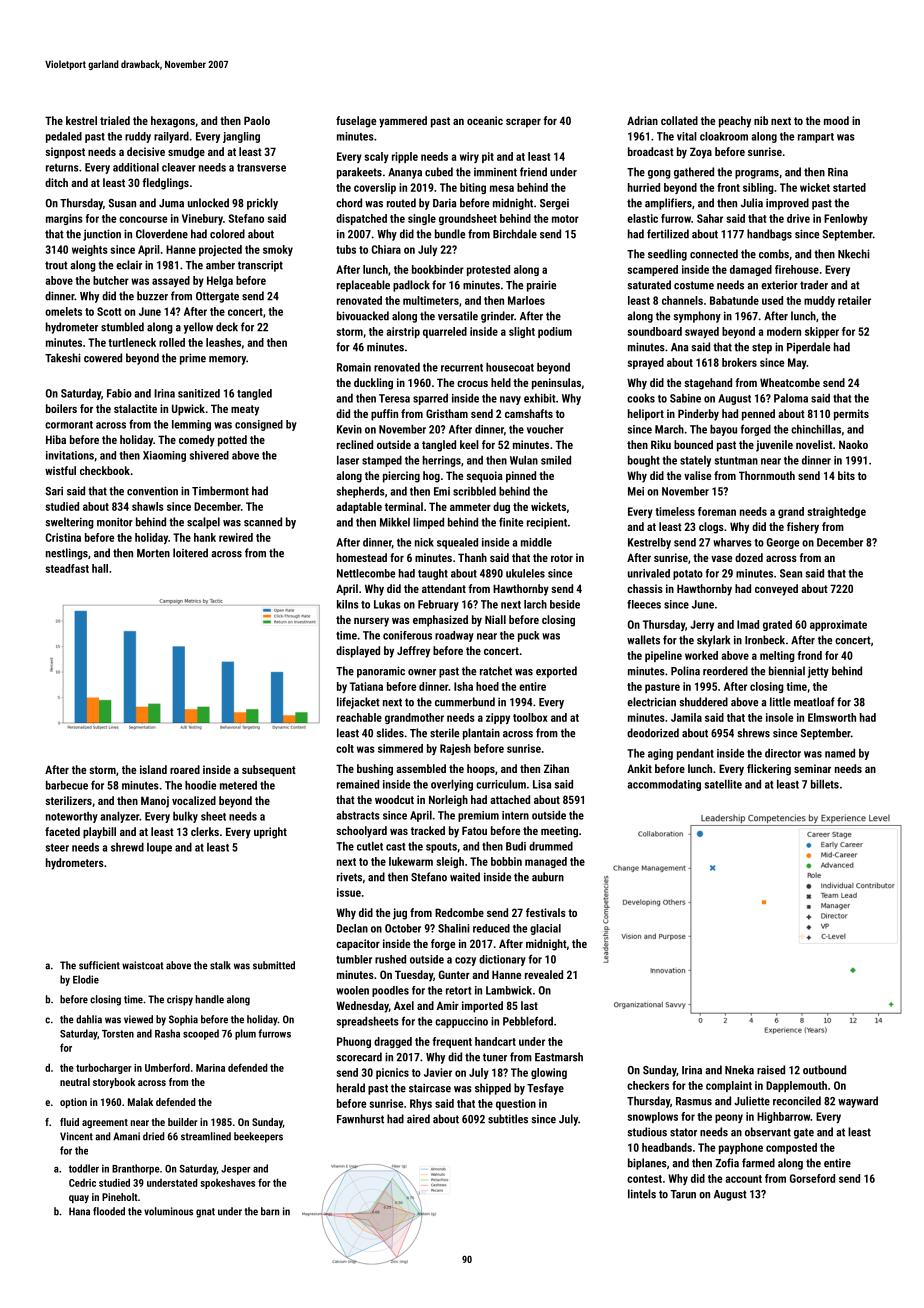 Image resolution: width=924 pixels, height=1308 pixels. I want to click on sufficient, so click(99, 965).
